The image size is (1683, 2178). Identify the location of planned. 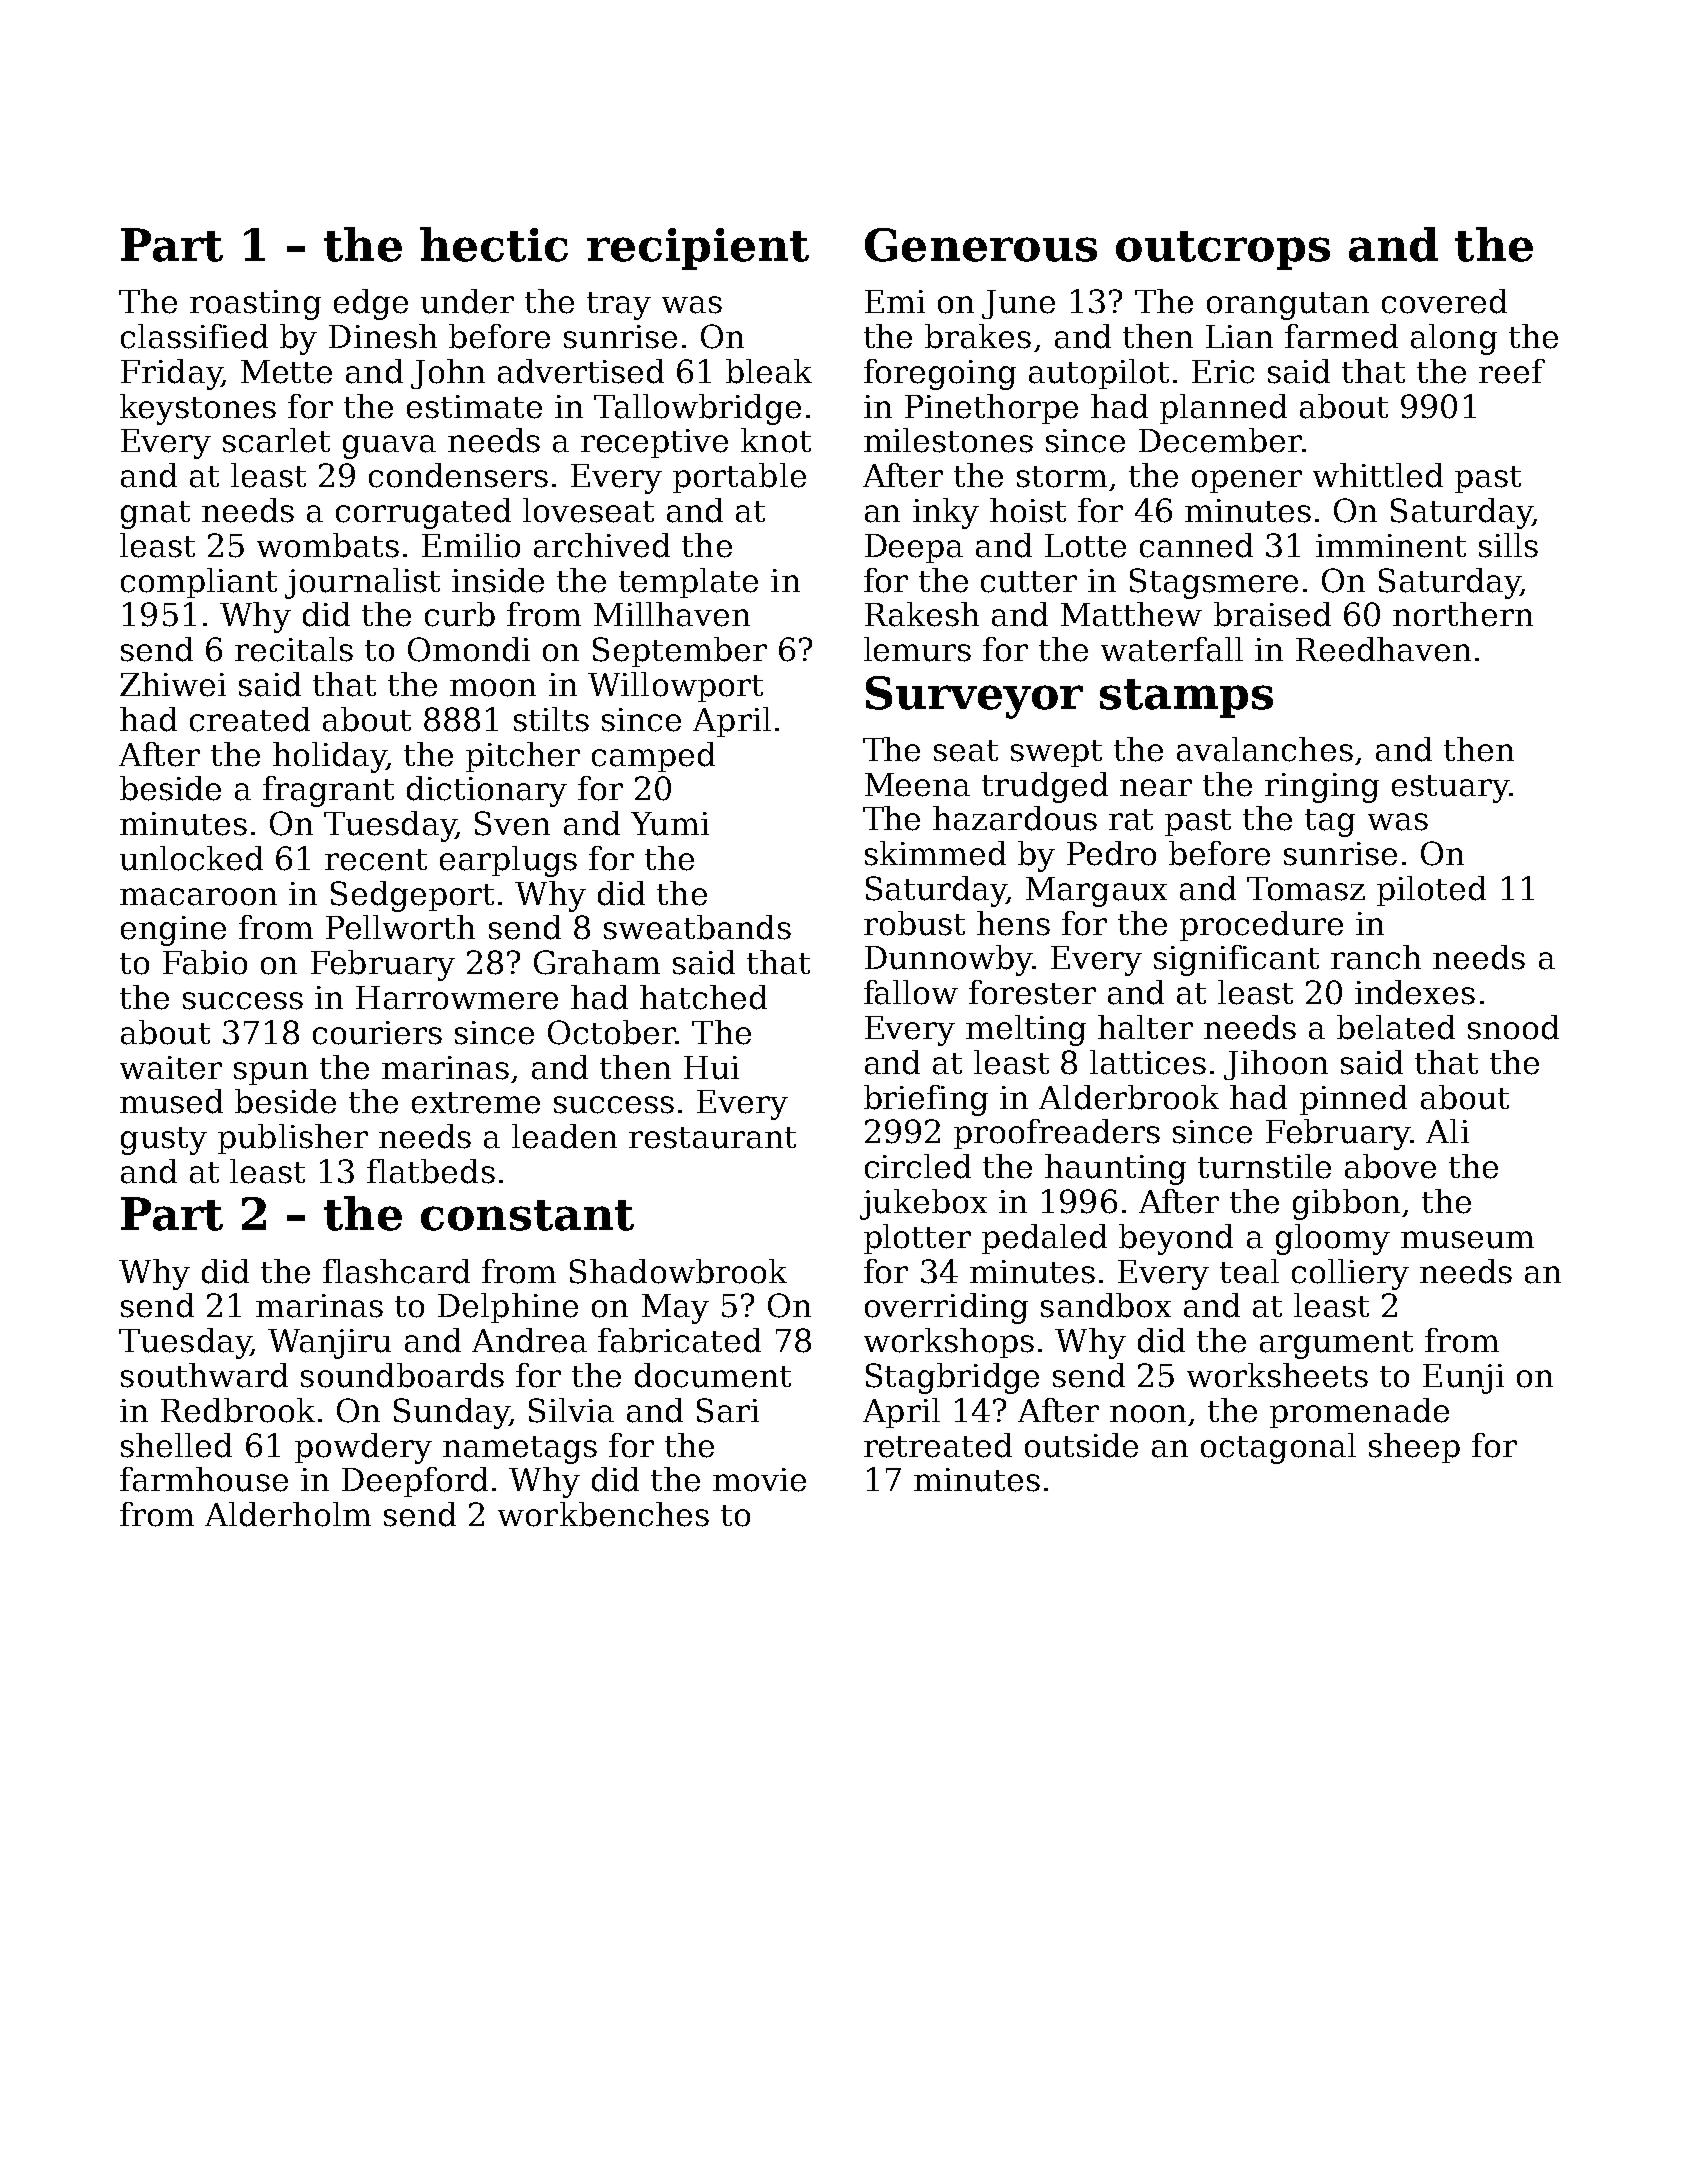
(1223, 409).
